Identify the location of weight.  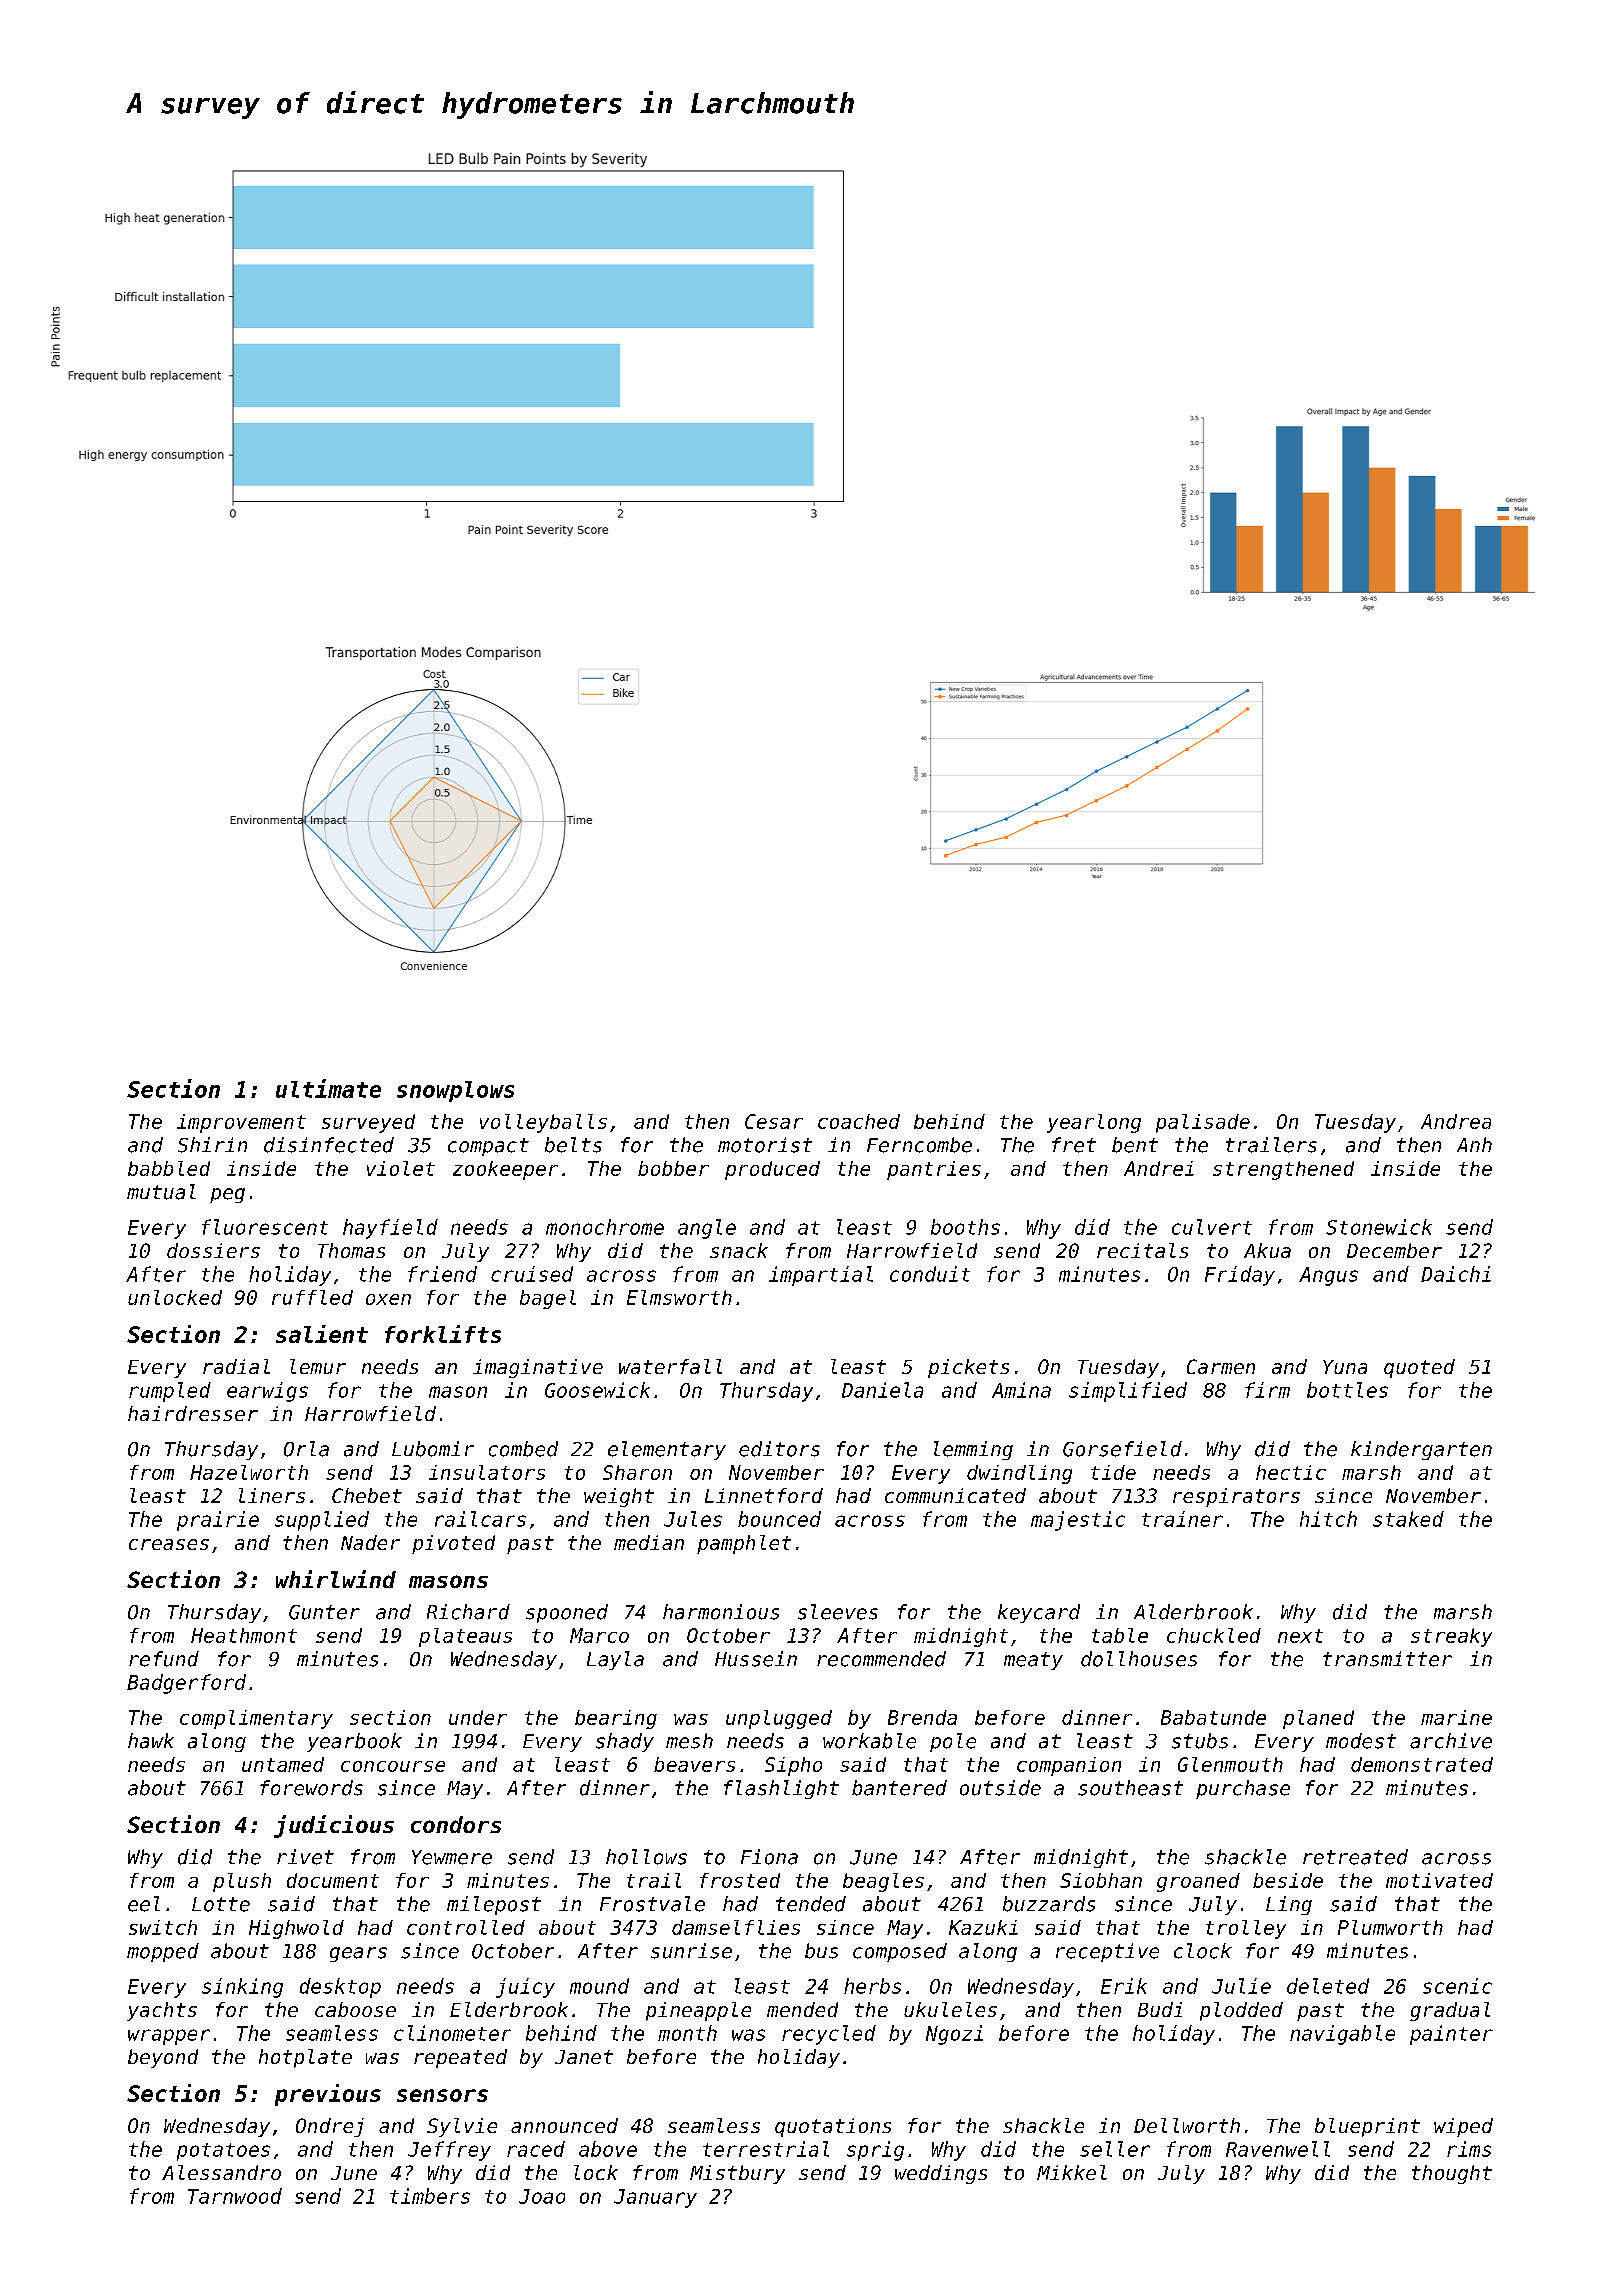
(619, 1497).
